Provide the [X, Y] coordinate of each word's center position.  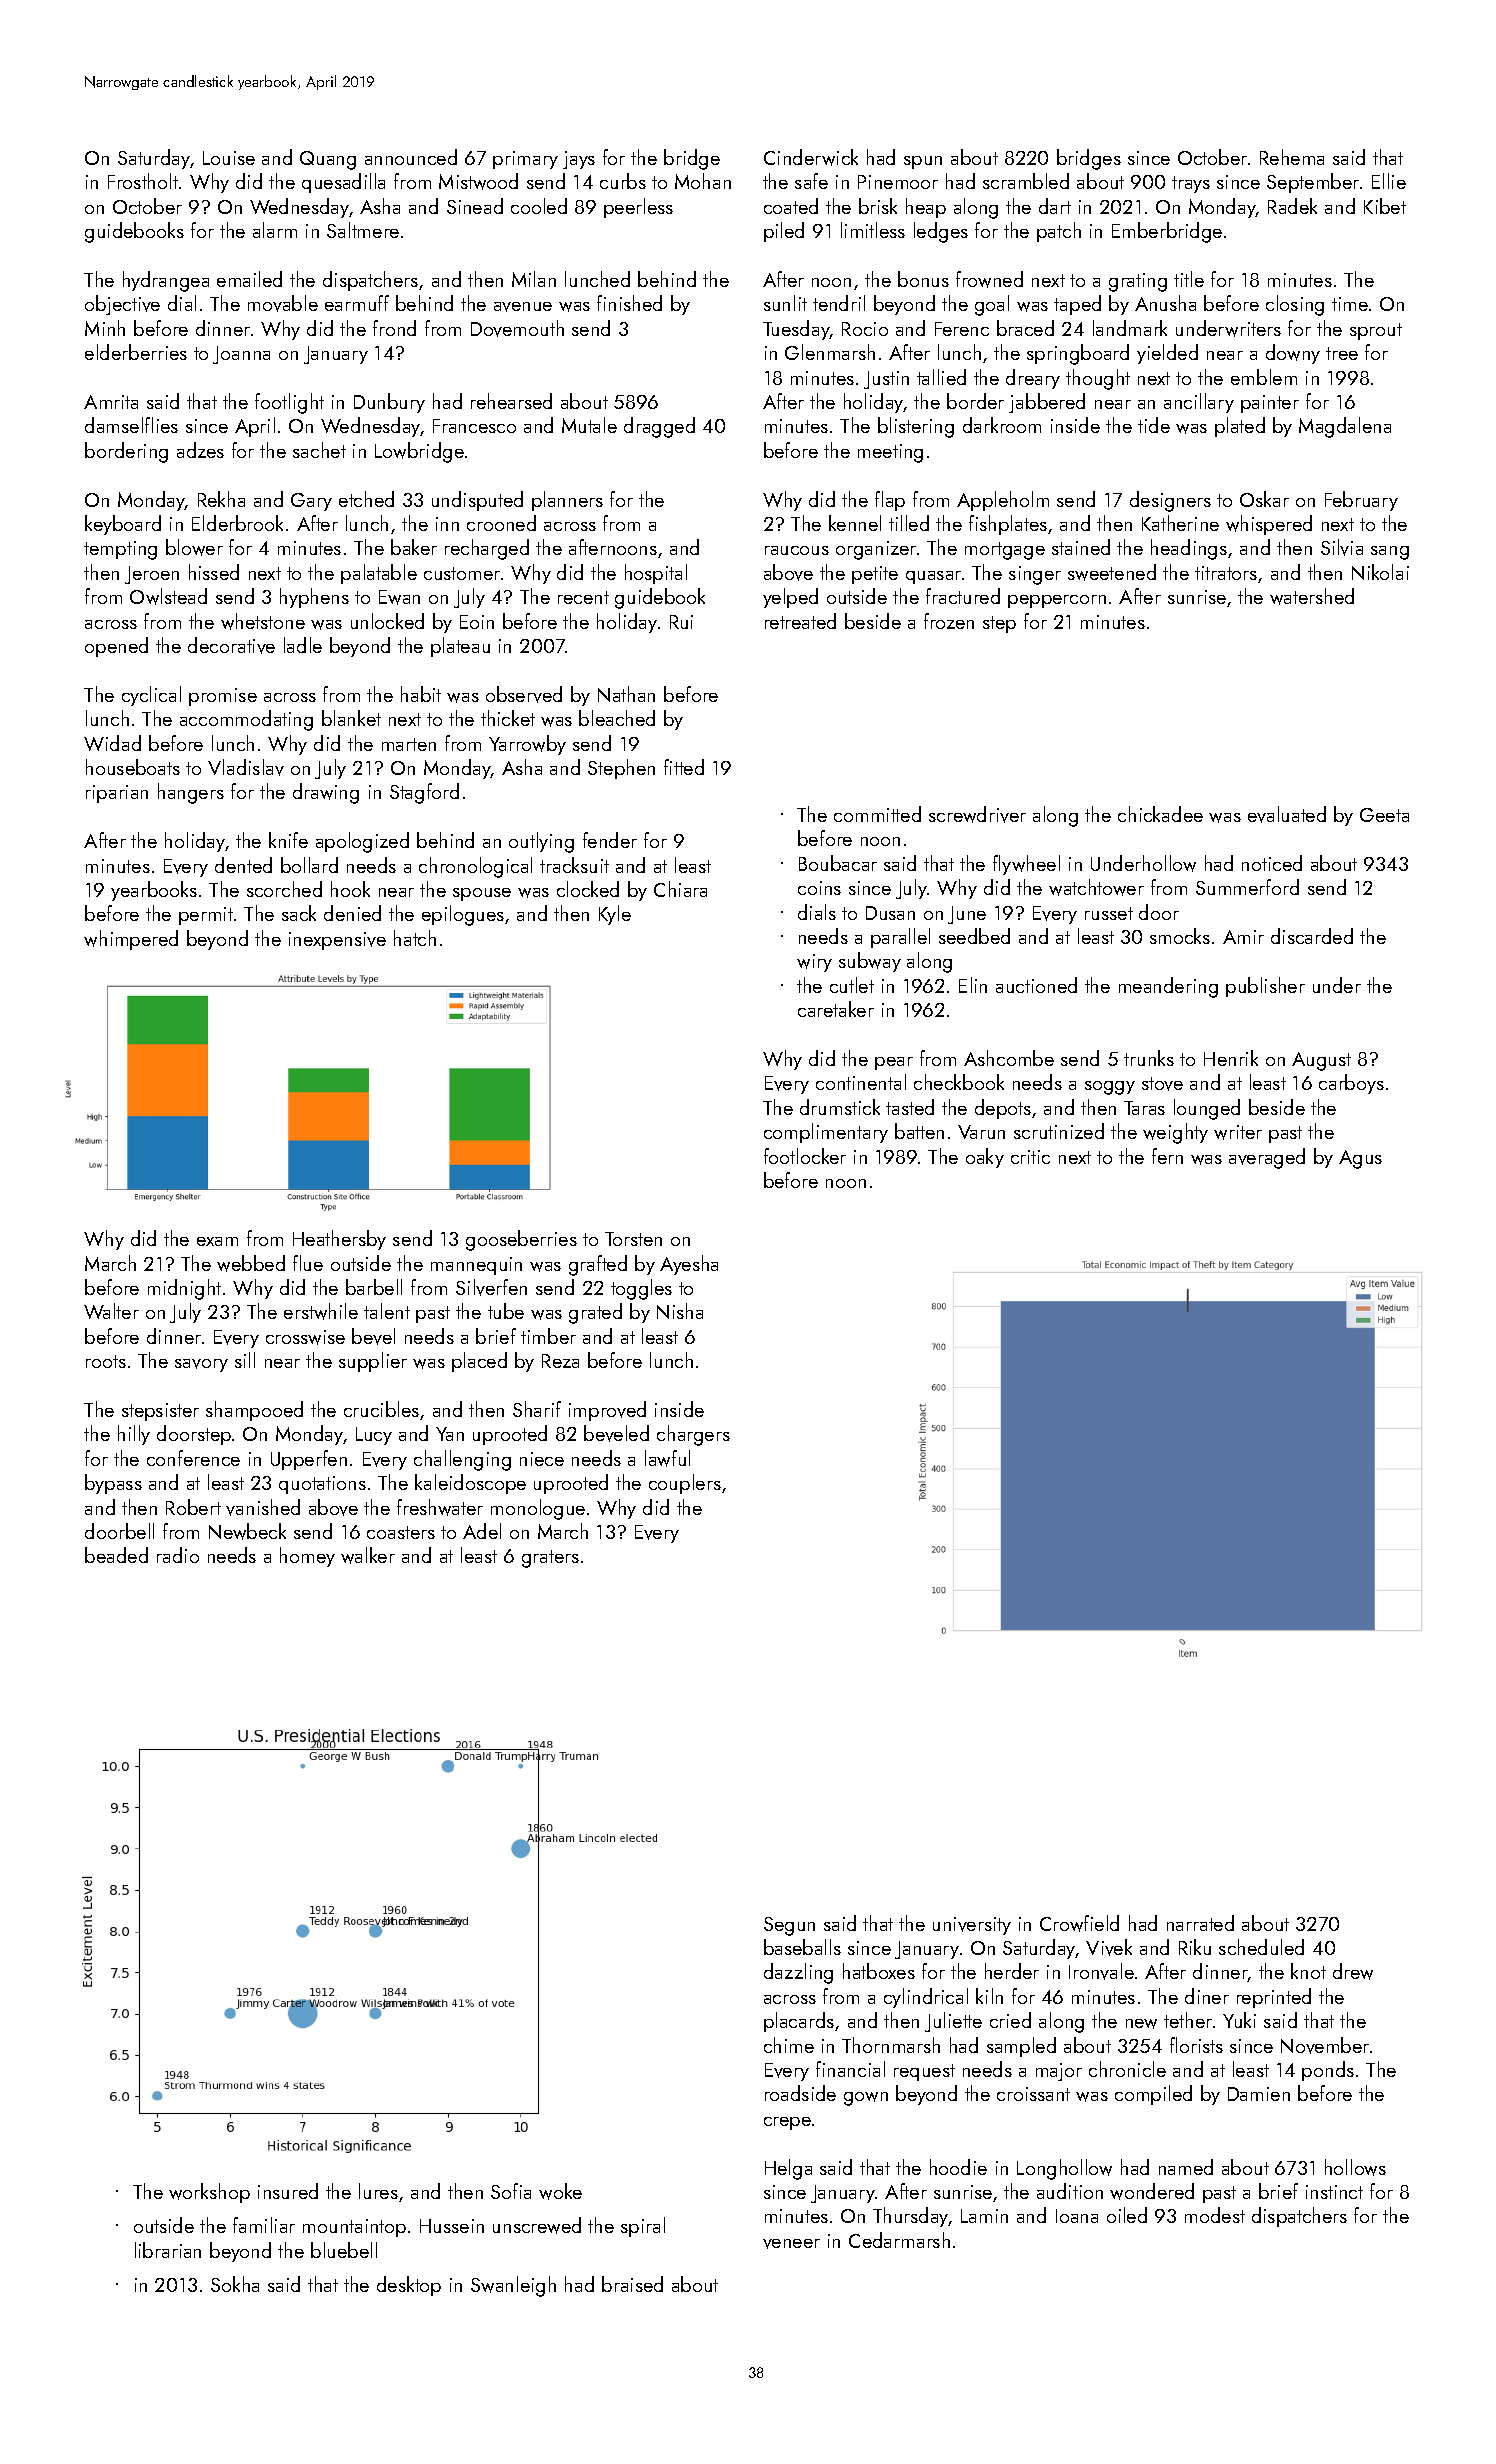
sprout [1376, 331]
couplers [685, 1484]
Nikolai [1380, 572]
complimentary [826, 1133]
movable [283, 303]
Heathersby [339, 1240]
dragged [659, 427]
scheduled [1261, 1947]
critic [1030, 1157]
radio [178, 1555]
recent [583, 597]
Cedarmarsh [899, 2240]
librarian [168, 2250]
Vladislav [246, 767]
